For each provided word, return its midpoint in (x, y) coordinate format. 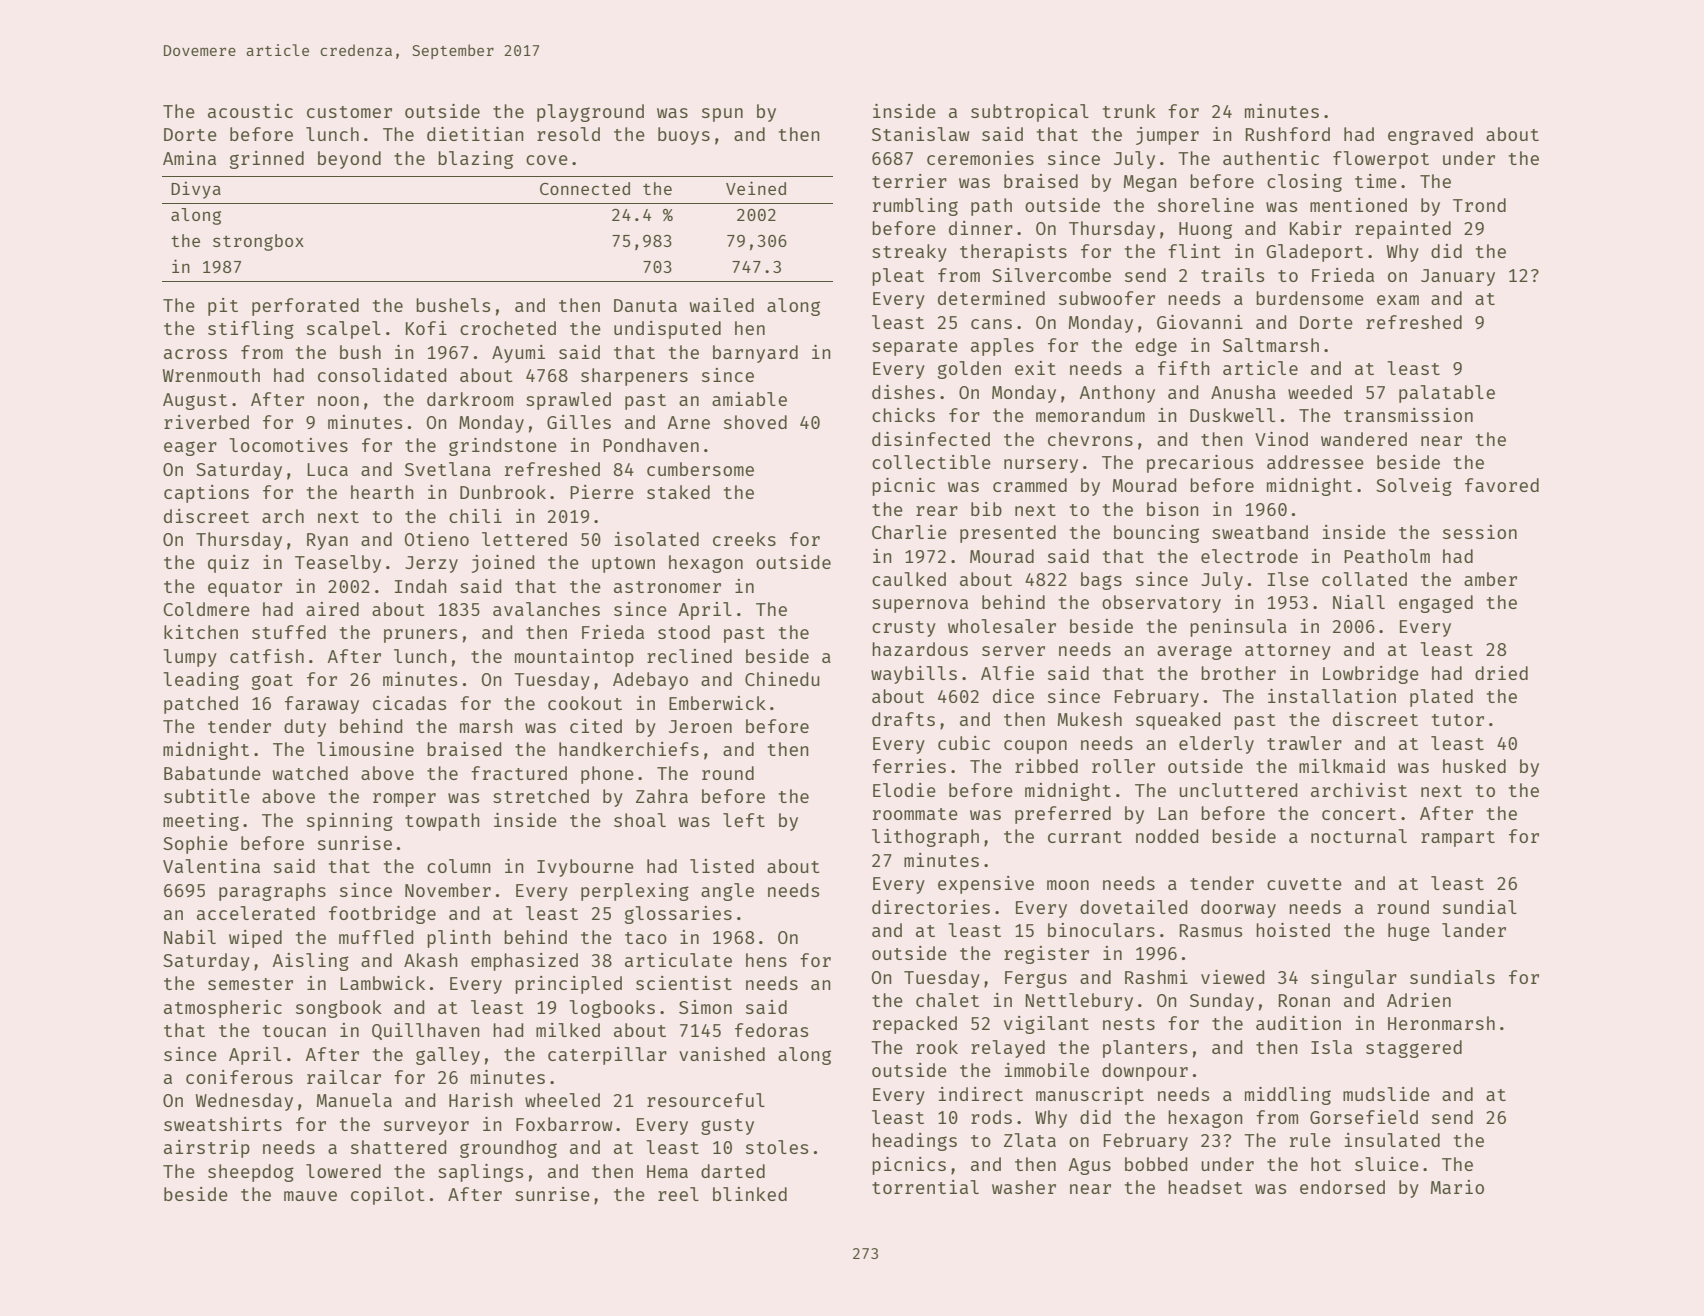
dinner (981, 228)
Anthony (1117, 394)
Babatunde (212, 773)
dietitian (475, 134)
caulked (909, 579)
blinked (750, 1194)
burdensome (1310, 298)
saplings (480, 1173)
